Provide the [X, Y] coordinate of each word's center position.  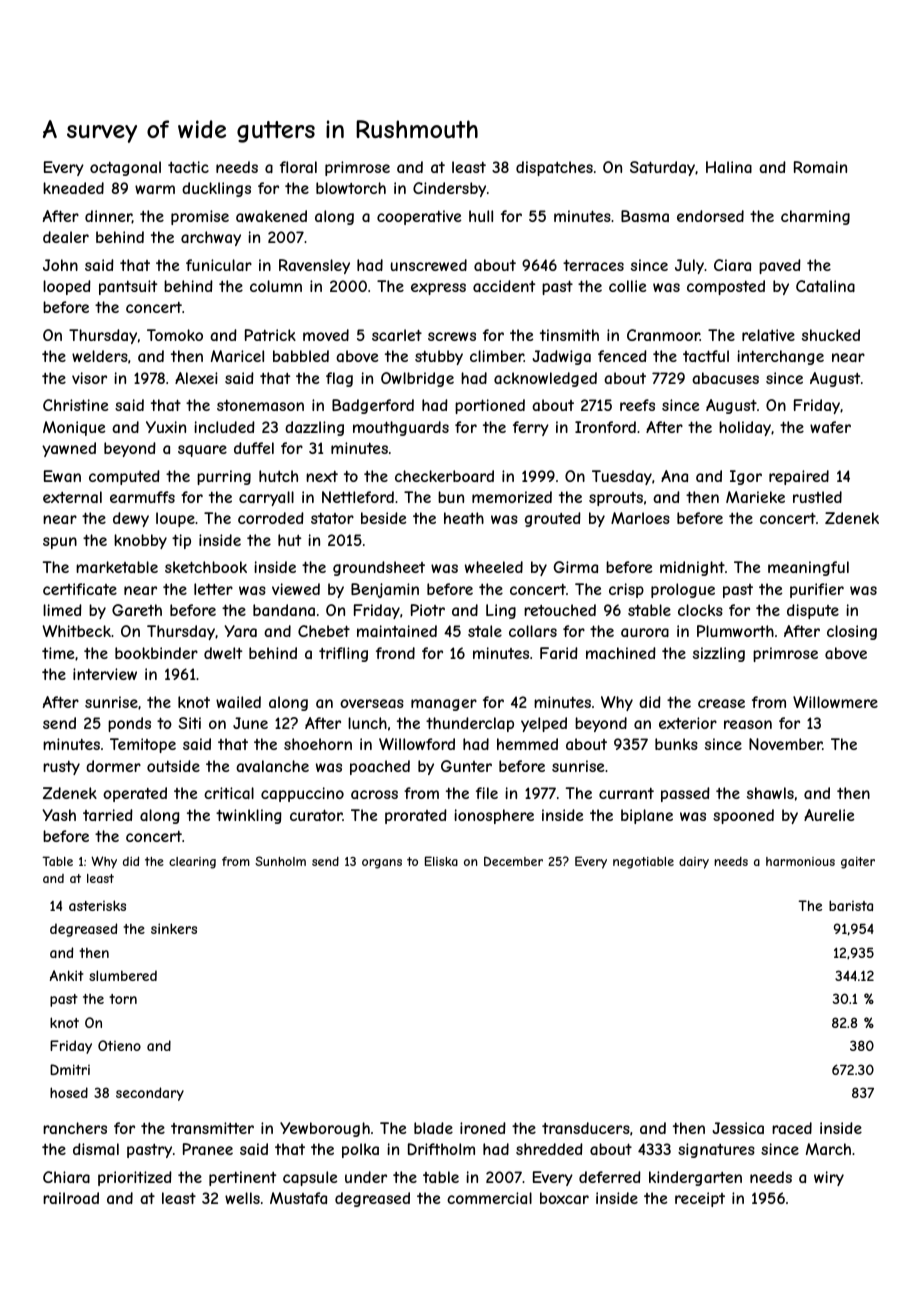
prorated [416, 816]
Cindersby [449, 189]
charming [815, 217]
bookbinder [156, 653]
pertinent [243, 1178]
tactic [188, 167]
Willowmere [835, 702]
